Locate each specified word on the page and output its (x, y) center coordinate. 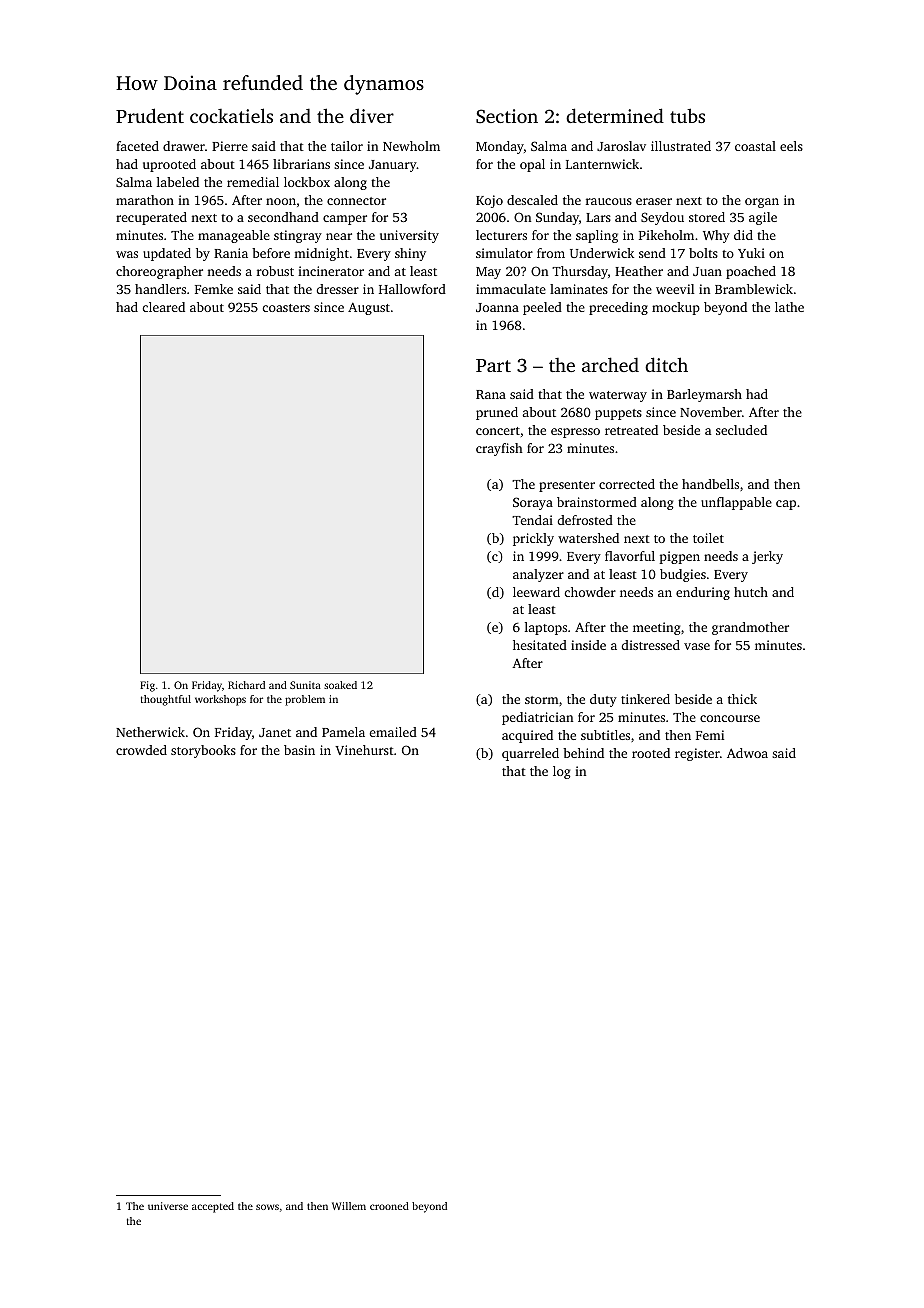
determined (615, 115)
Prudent (150, 115)
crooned (389, 1206)
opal (532, 165)
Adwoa (747, 753)
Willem (349, 1206)
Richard (246, 685)
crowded (141, 750)
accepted (213, 1207)
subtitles (605, 735)
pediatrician (537, 718)
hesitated (540, 645)
